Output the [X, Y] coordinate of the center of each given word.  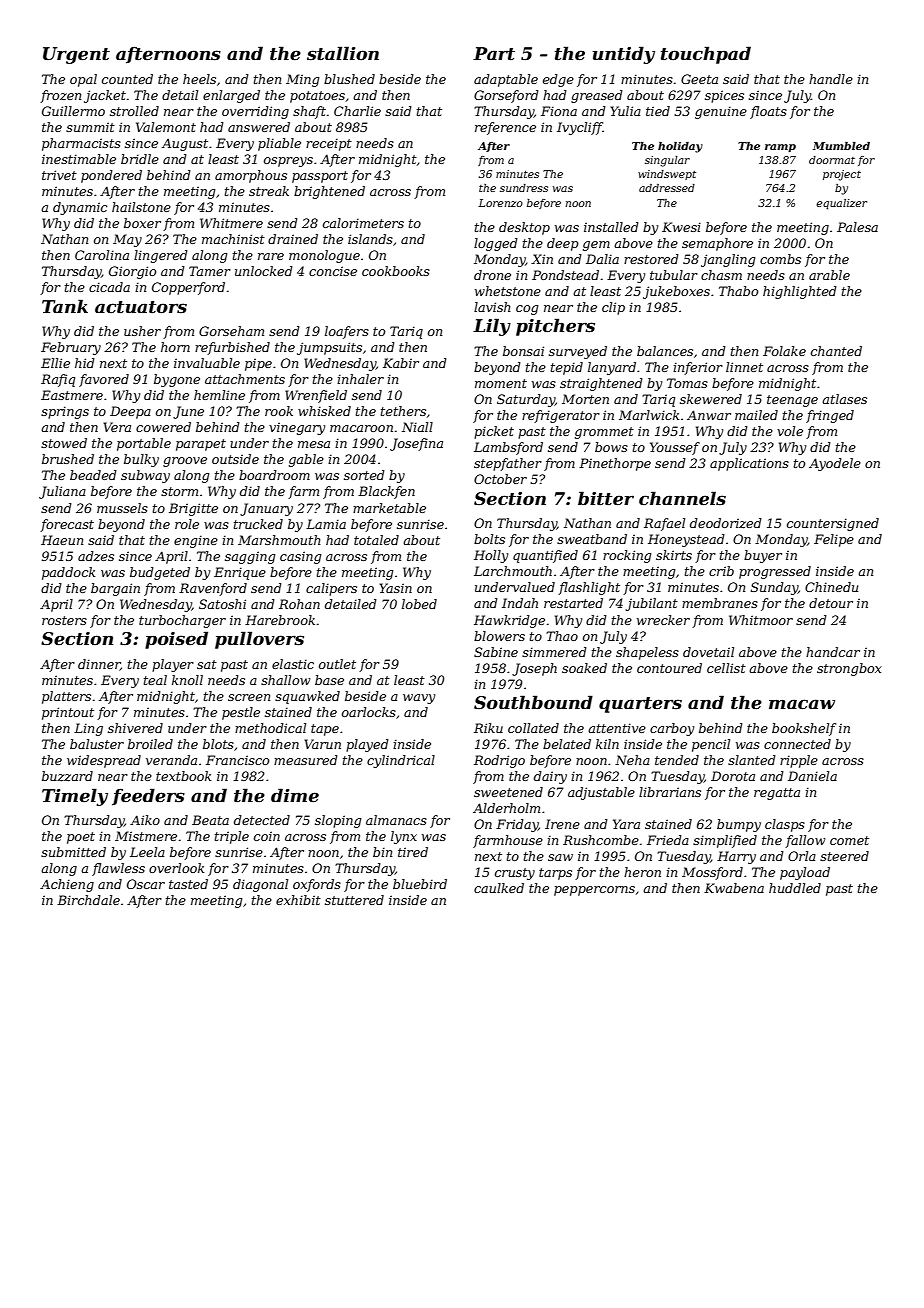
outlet [337, 664]
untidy [624, 55]
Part [494, 54]
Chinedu [831, 587]
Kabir [401, 363]
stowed [64, 443]
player [173, 665]
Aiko [145, 820]
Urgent [76, 55]
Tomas [687, 383]
